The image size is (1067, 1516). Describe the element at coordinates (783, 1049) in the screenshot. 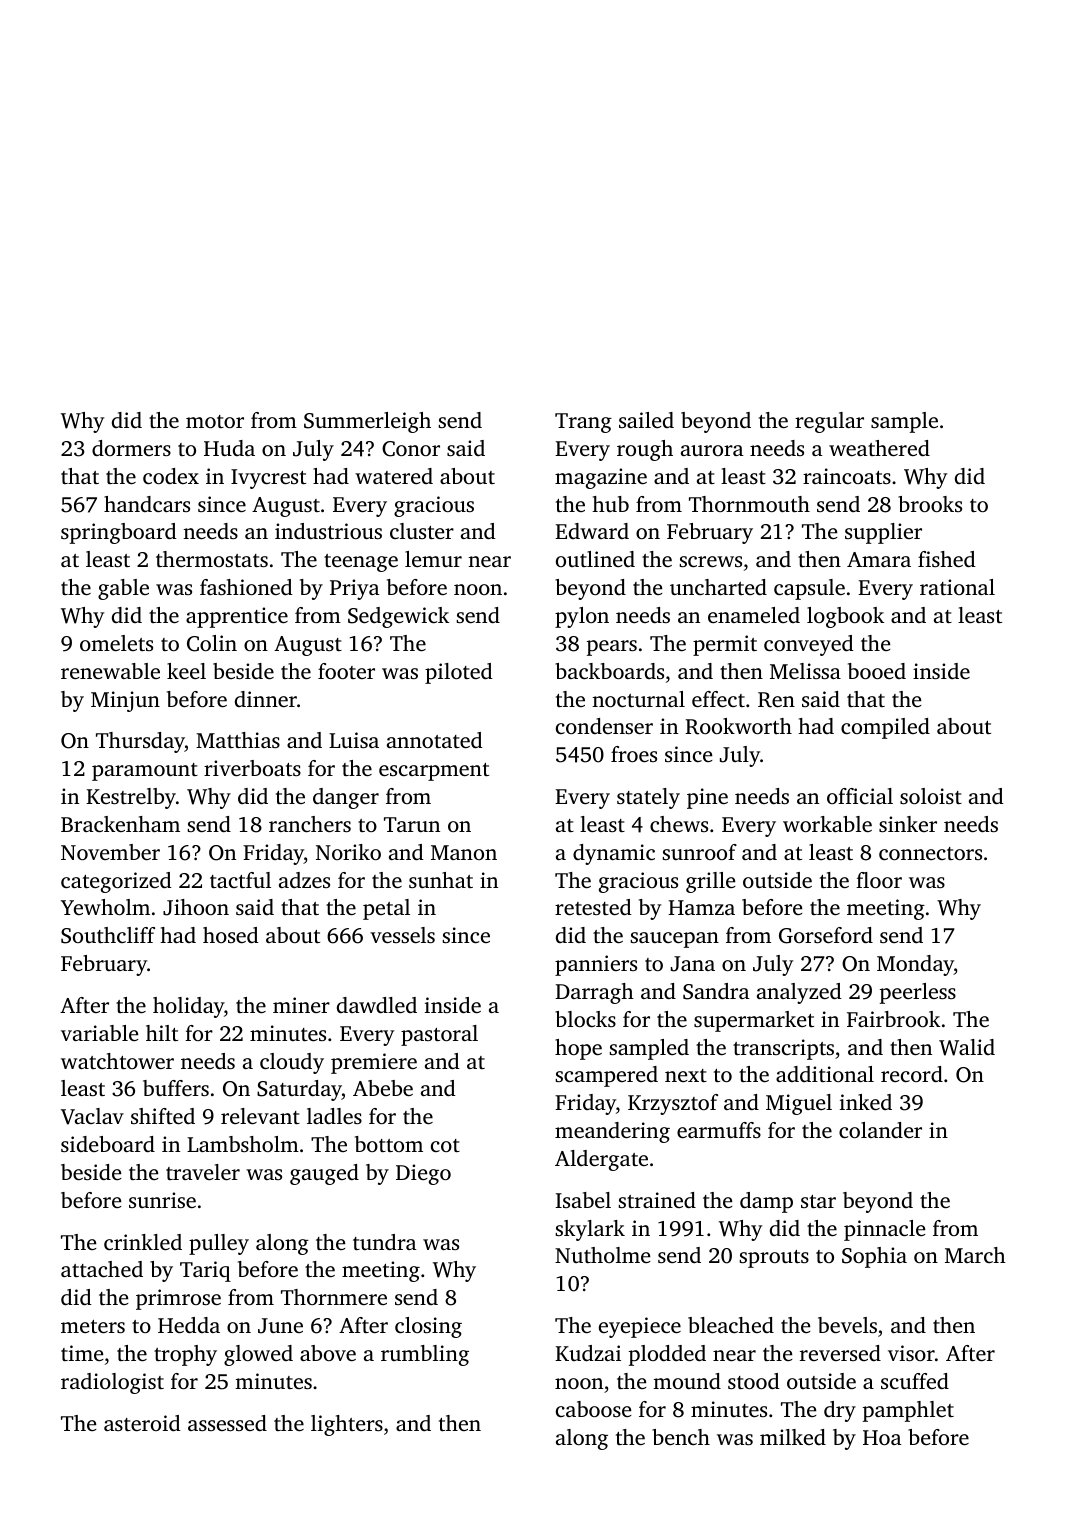

I see `transcripts` at that location.
